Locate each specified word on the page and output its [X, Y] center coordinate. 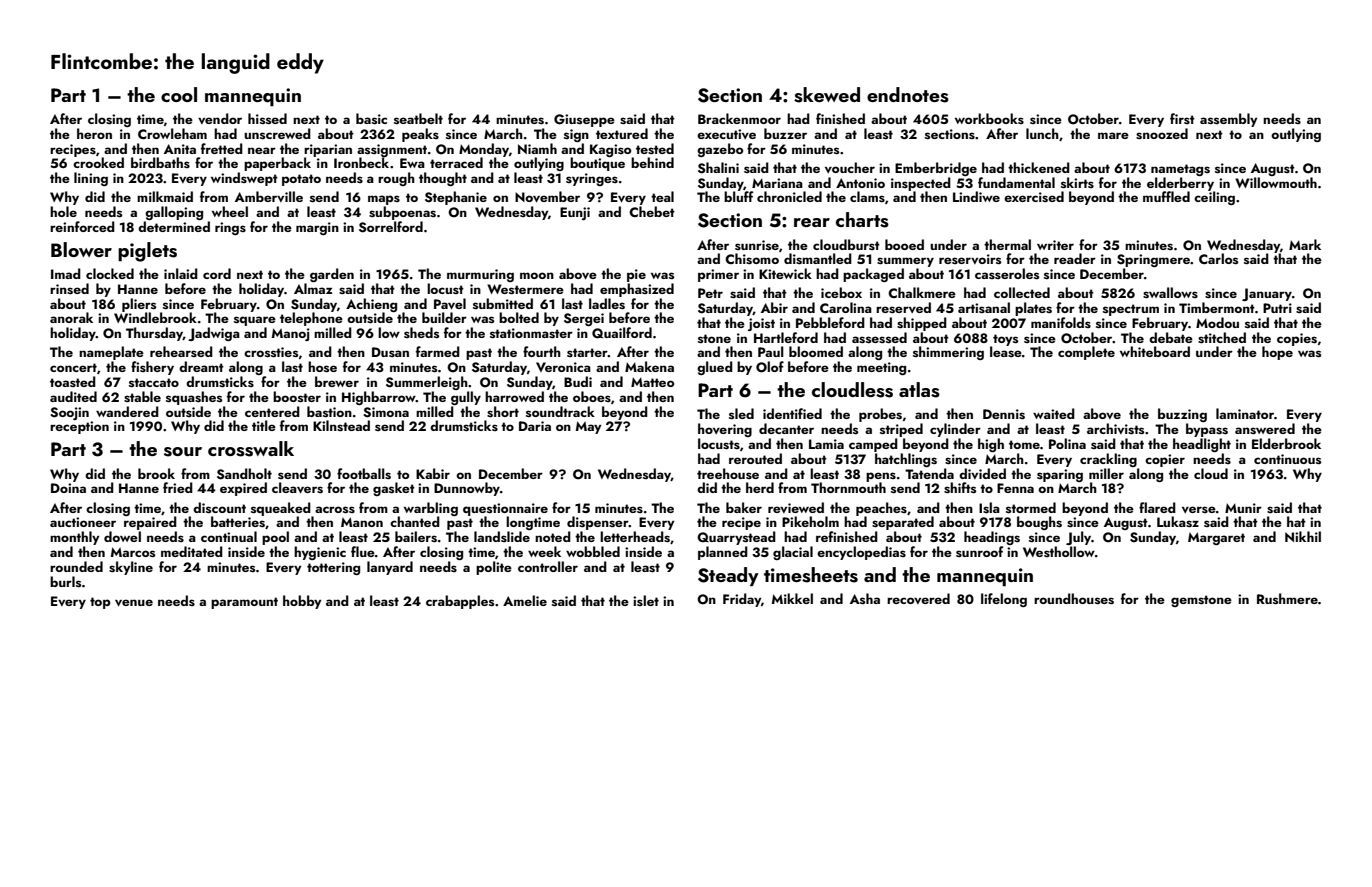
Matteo [652, 382]
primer [718, 275]
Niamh [537, 148]
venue [134, 603]
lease [1006, 351]
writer [1055, 245]
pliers [139, 305]
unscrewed [277, 133]
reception [79, 427]
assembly [1229, 120]
